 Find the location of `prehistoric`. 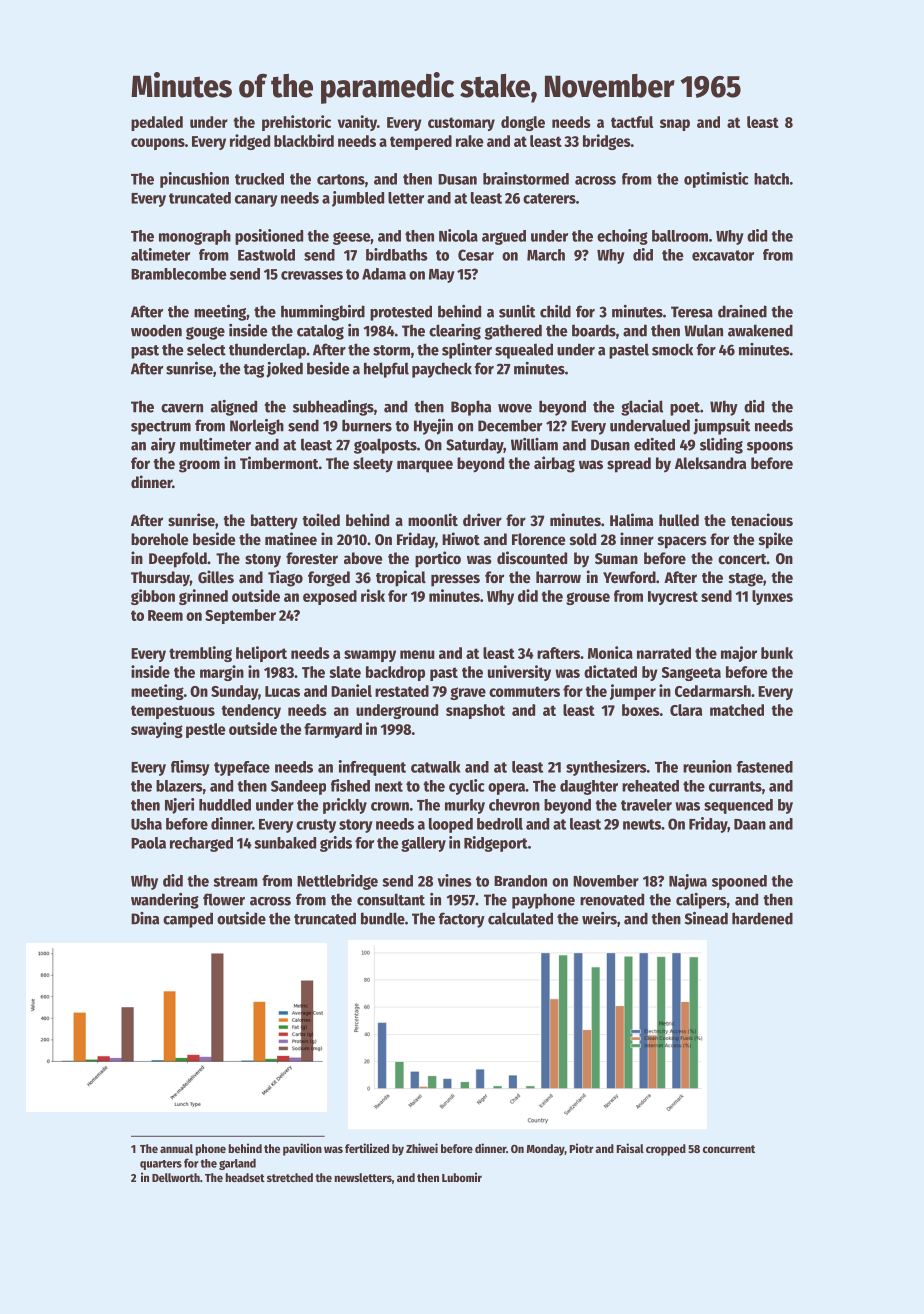

prehistoric is located at coordinates (296, 123).
